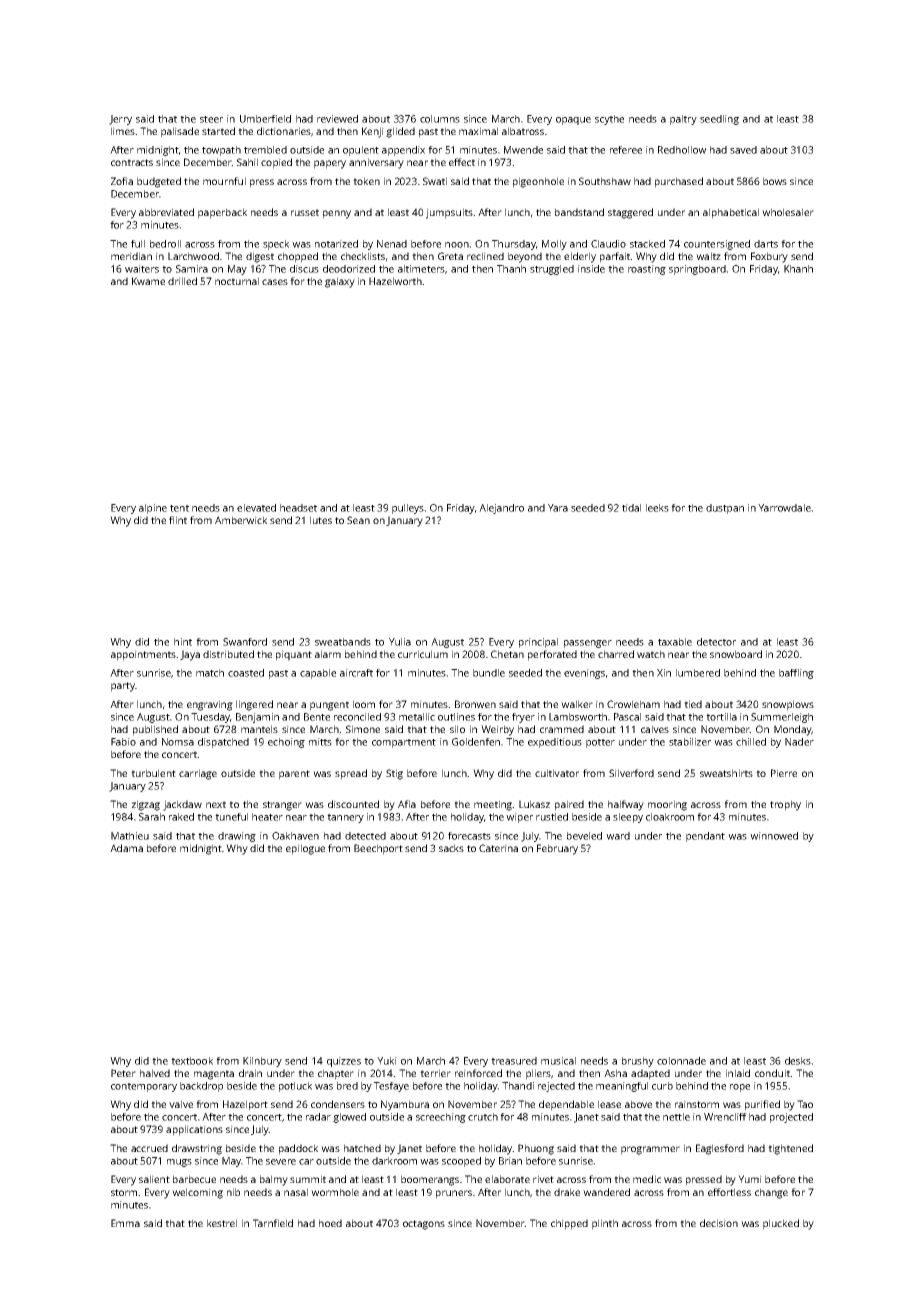 This page has height=1308, width=924. What do you see at coordinates (440, 119) in the page?
I see `columns` at bounding box center [440, 119].
